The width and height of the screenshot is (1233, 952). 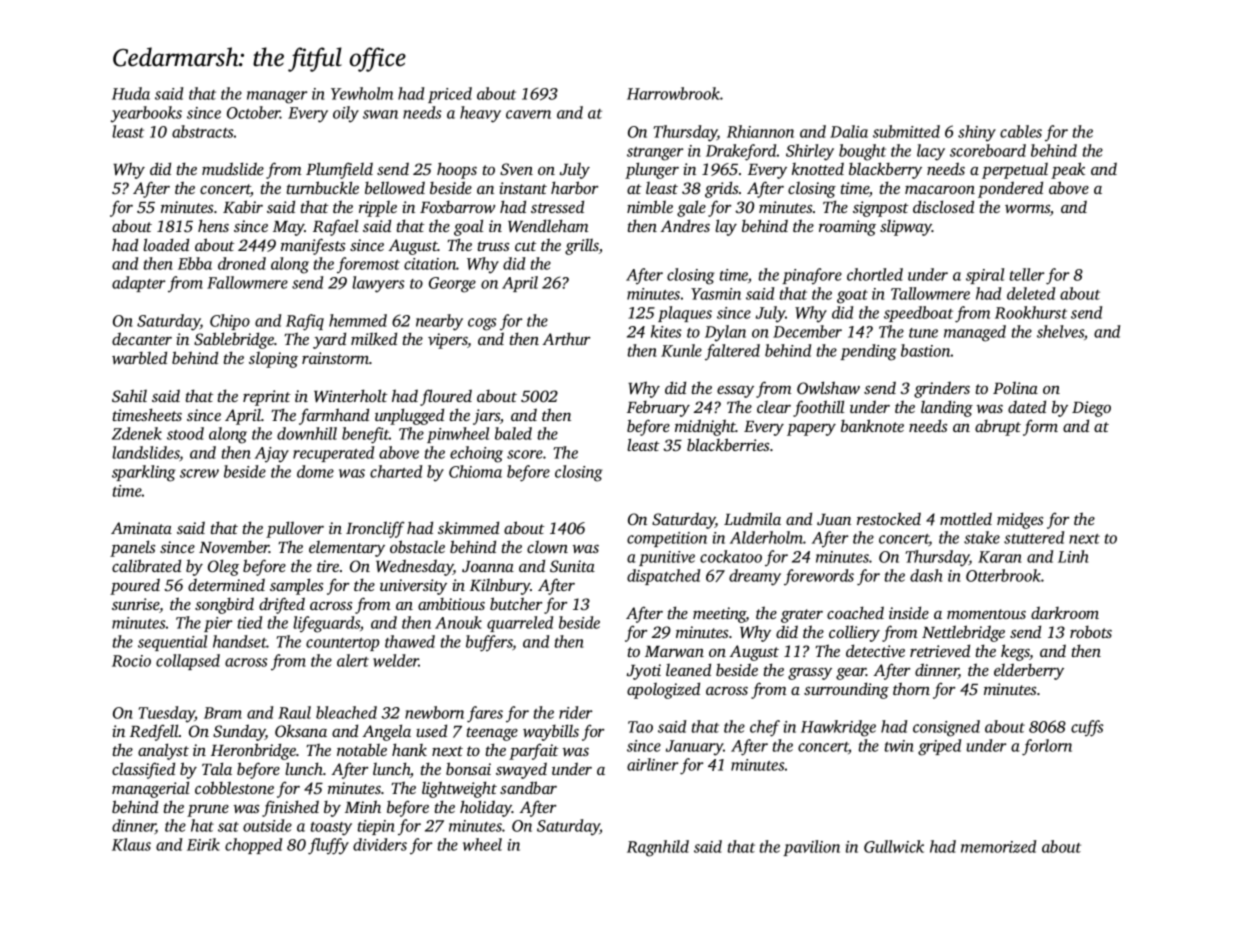 What do you see at coordinates (143, 770) in the screenshot?
I see `classified` at bounding box center [143, 770].
